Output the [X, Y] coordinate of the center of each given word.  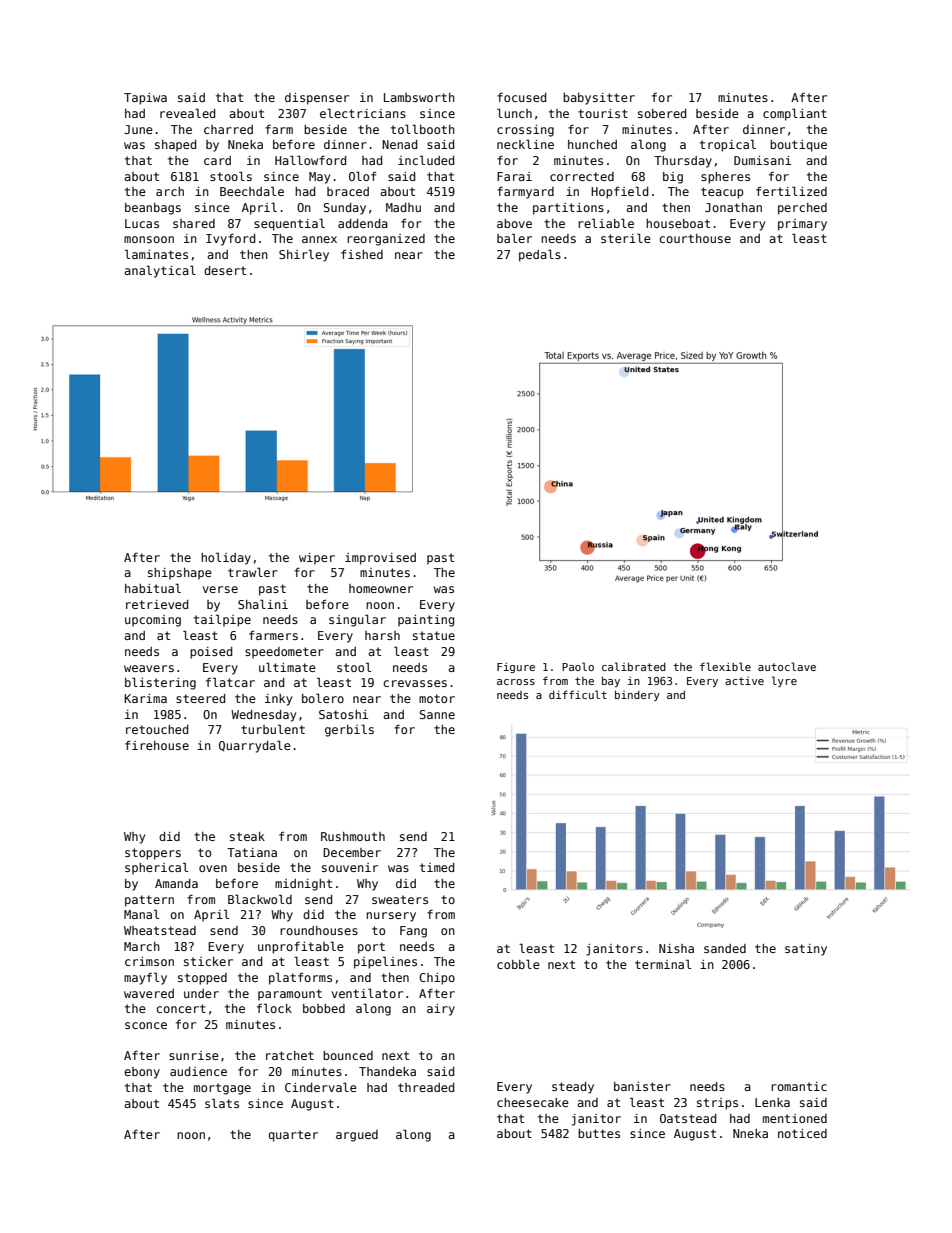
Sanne [437, 714]
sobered [662, 113]
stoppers [153, 854]
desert [225, 270]
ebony [142, 1073]
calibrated [634, 666]
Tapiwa [145, 99]
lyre [784, 681]
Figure [516, 667]
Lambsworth [419, 97]
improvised [380, 559]
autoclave [787, 666]
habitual [153, 588]
